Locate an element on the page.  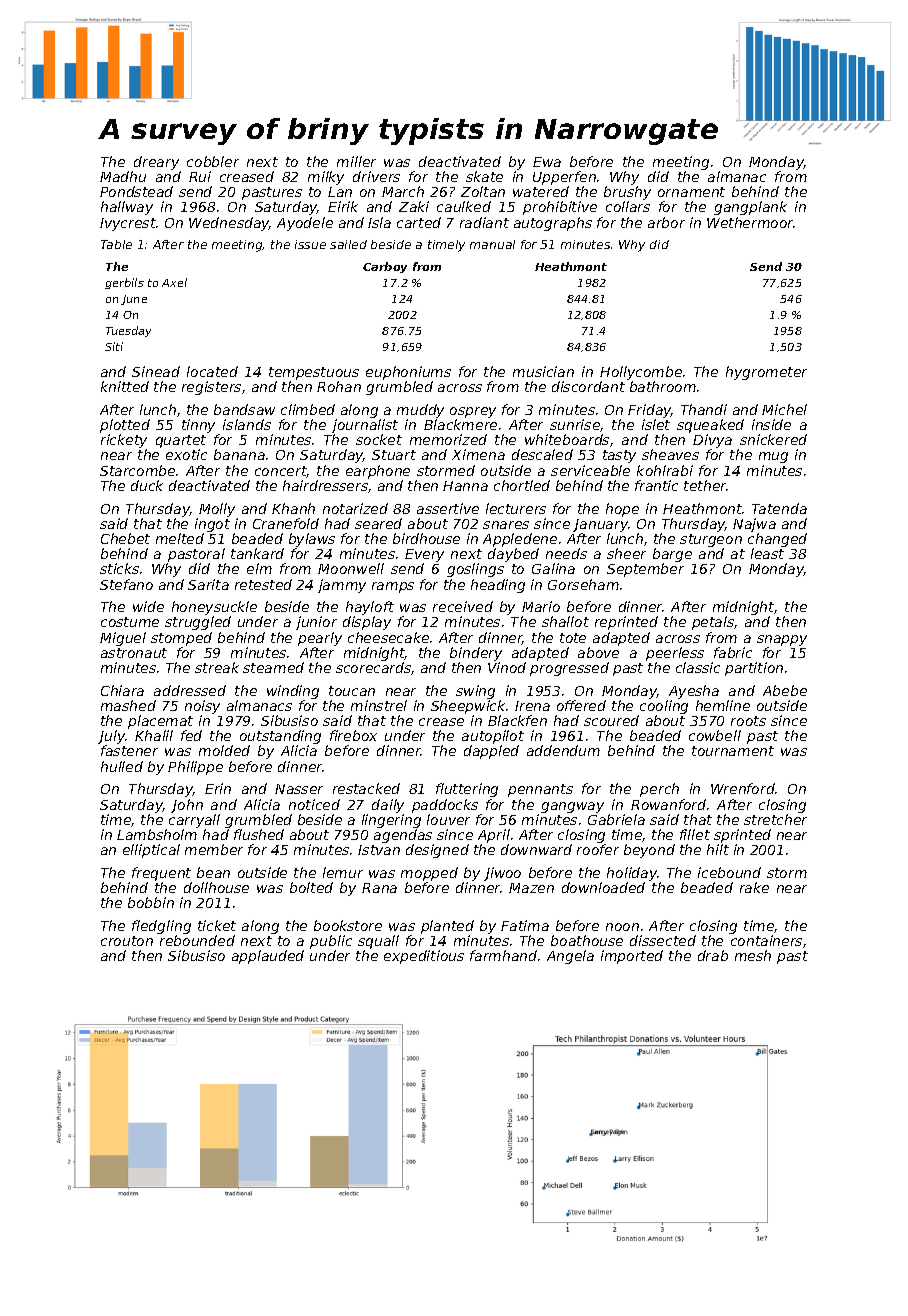
squeaked is located at coordinates (710, 426).
